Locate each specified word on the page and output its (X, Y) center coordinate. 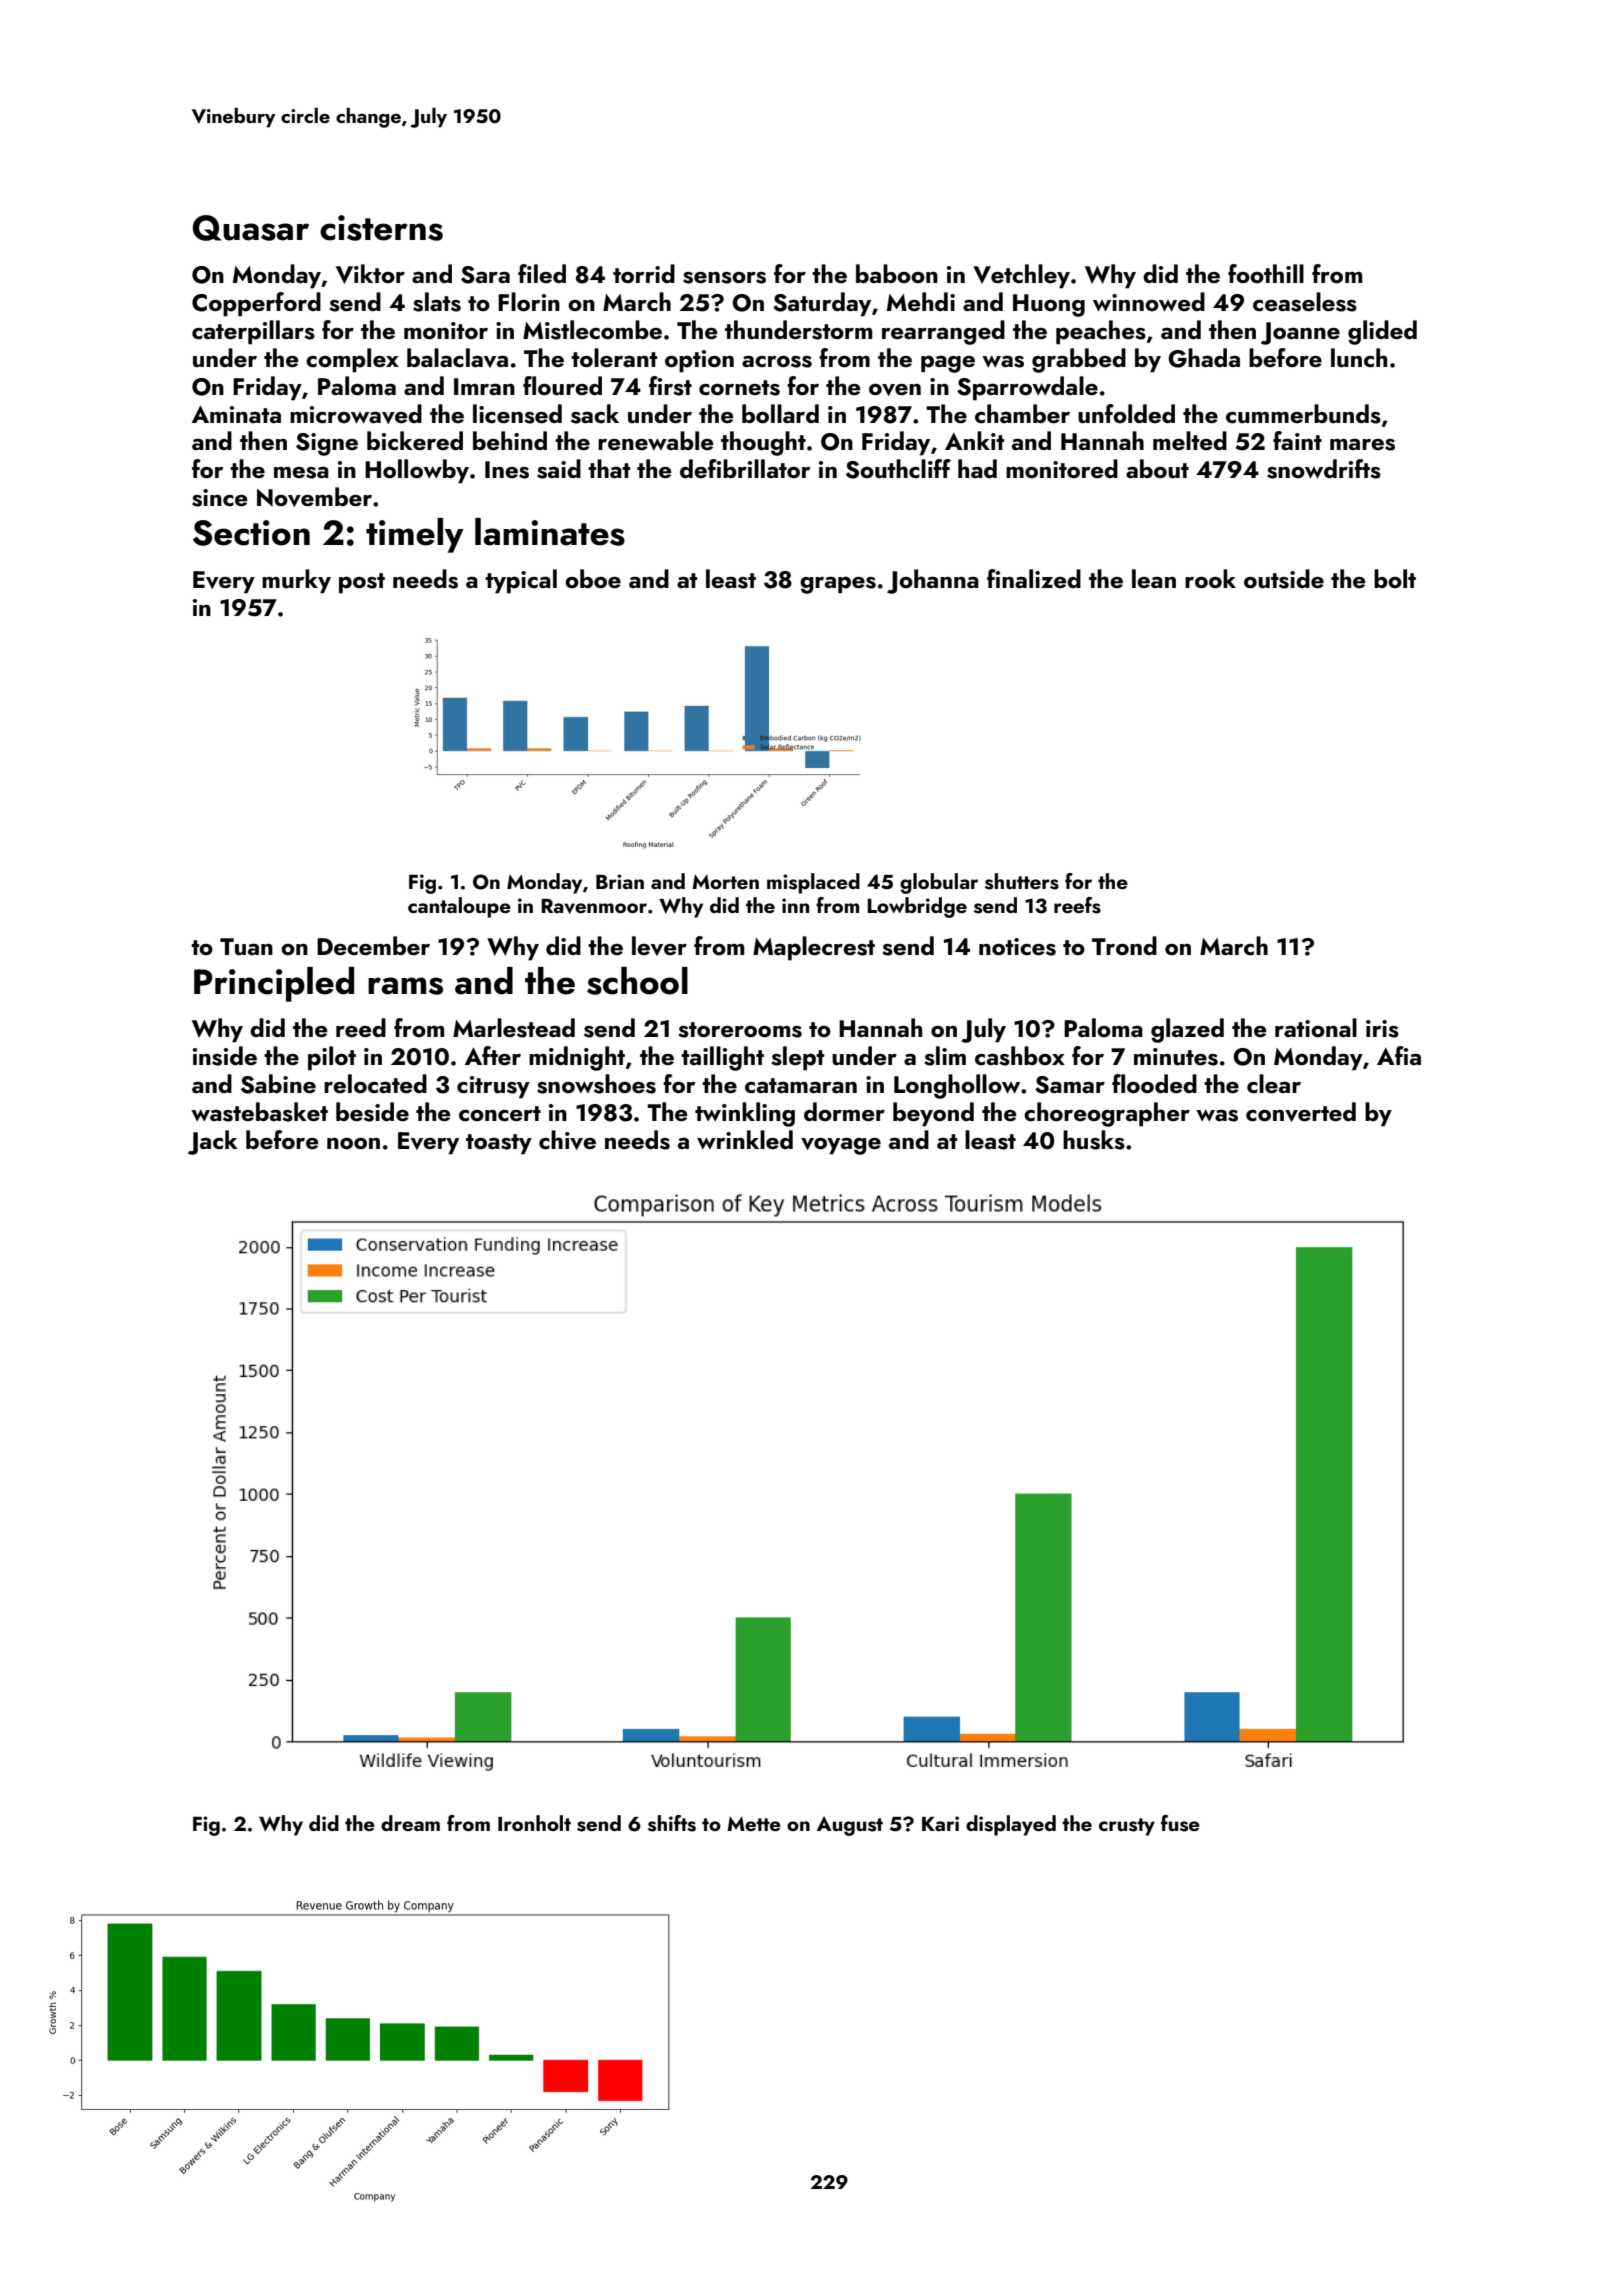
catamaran (801, 1086)
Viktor (370, 274)
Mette (754, 1824)
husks (1094, 1140)
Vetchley (1021, 276)
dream (410, 1823)
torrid (644, 273)
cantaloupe (459, 907)
